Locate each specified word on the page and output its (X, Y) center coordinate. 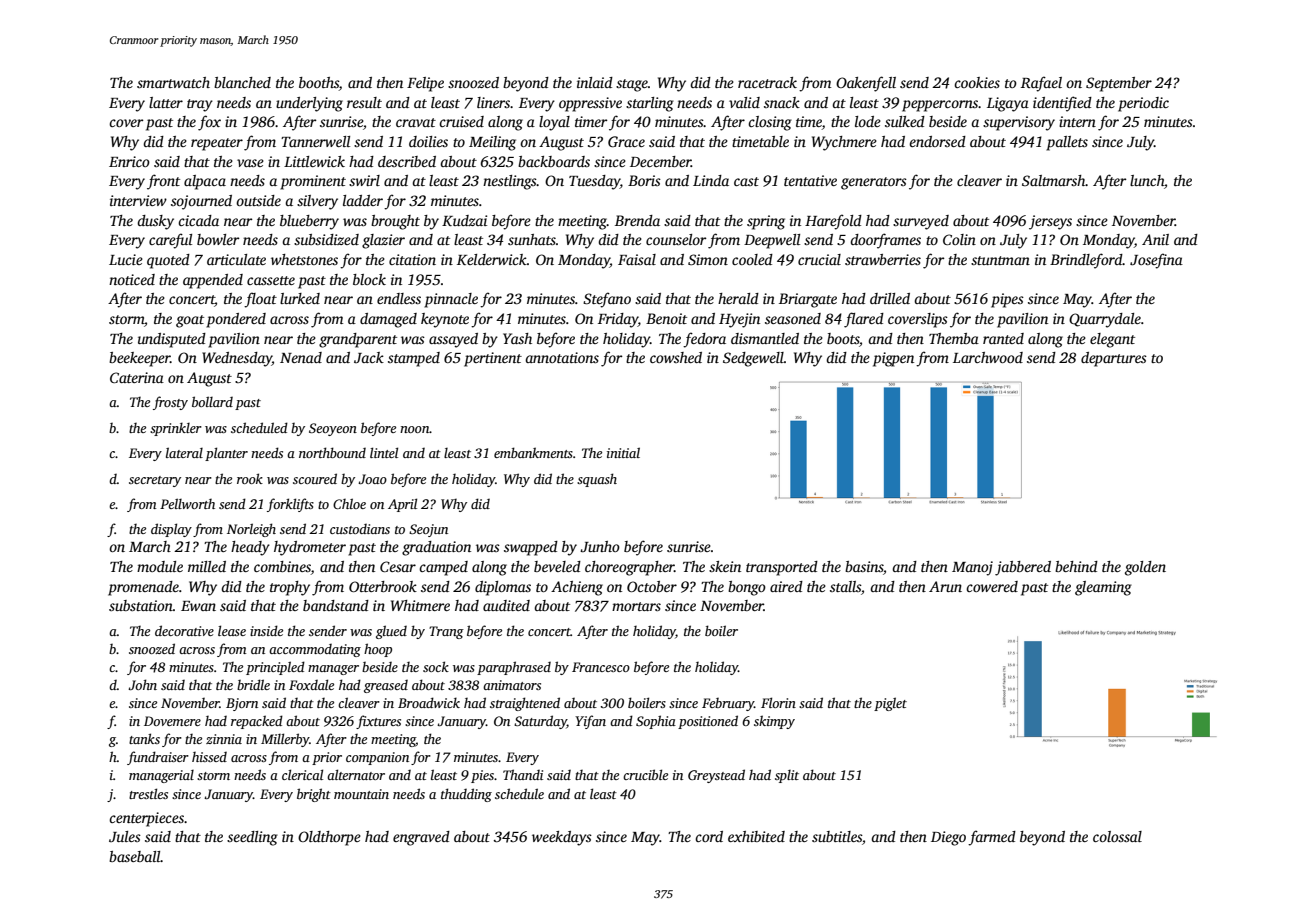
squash (597, 480)
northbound (332, 452)
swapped (531, 548)
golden (1145, 568)
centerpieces (146, 819)
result (364, 102)
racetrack (767, 82)
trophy (290, 588)
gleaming (1103, 588)
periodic (1143, 104)
